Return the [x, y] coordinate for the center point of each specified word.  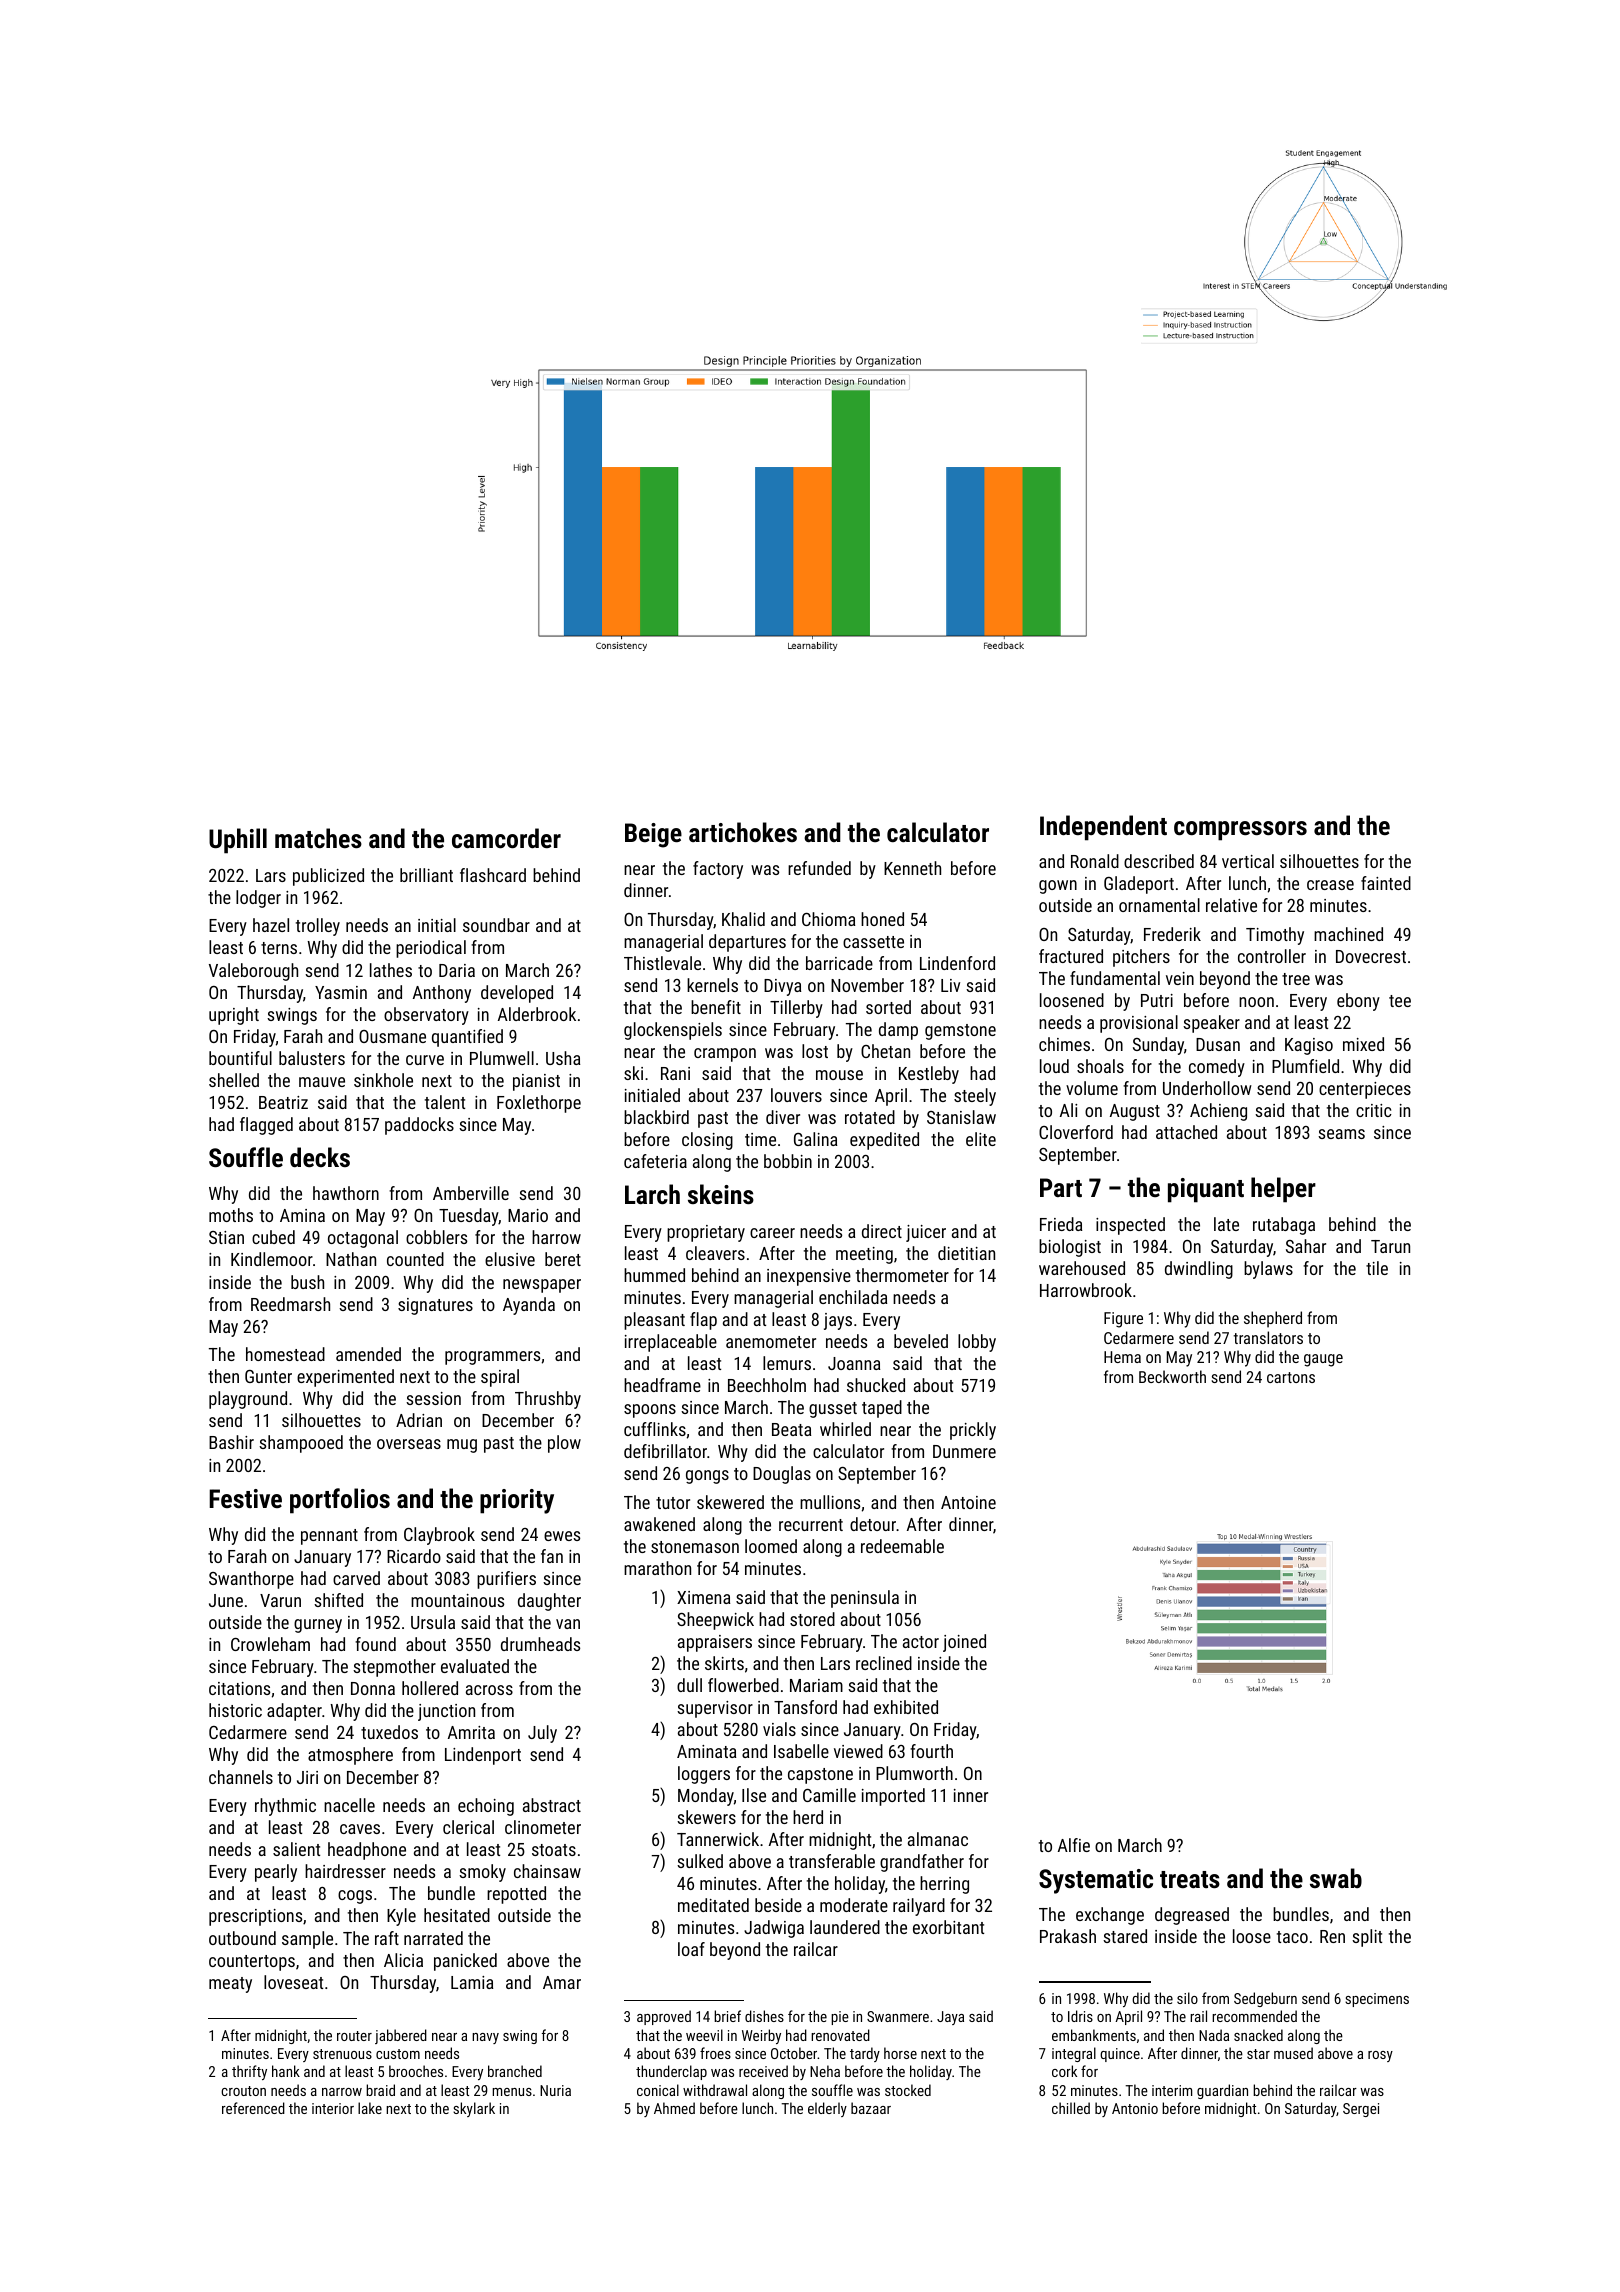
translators [1268, 1337]
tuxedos [389, 1732]
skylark [474, 2109]
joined [964, 1643]
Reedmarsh [290, 1304]
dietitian [966, 1253]
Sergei [1361, 2110]
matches [318, 838]
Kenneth [912, 868]
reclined [884, 1663]
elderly [827, 2109]
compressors [1240, 831]
